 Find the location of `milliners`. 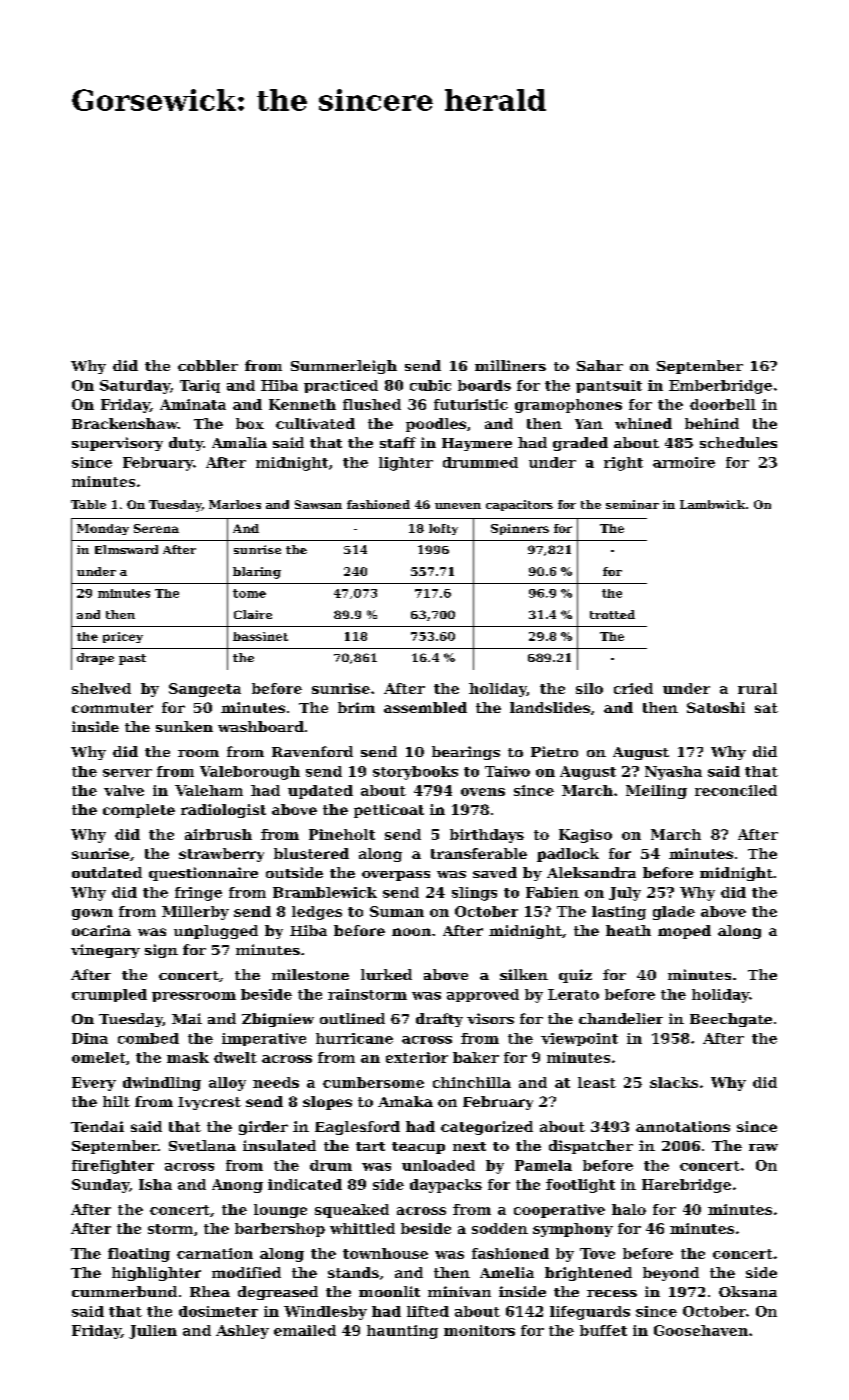

milliners is located at coordinates (510, 365).
